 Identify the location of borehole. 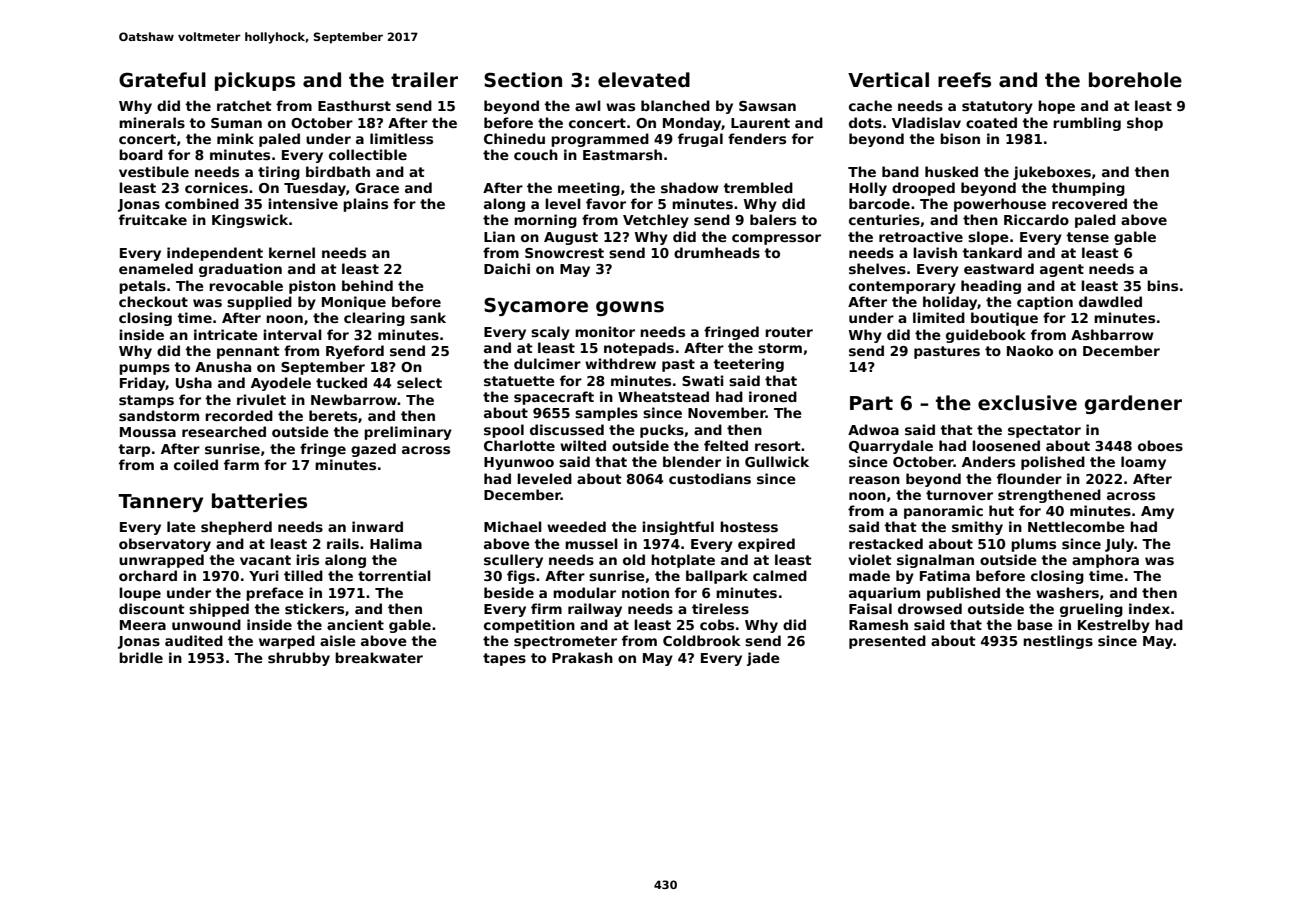
(1135, 80).
